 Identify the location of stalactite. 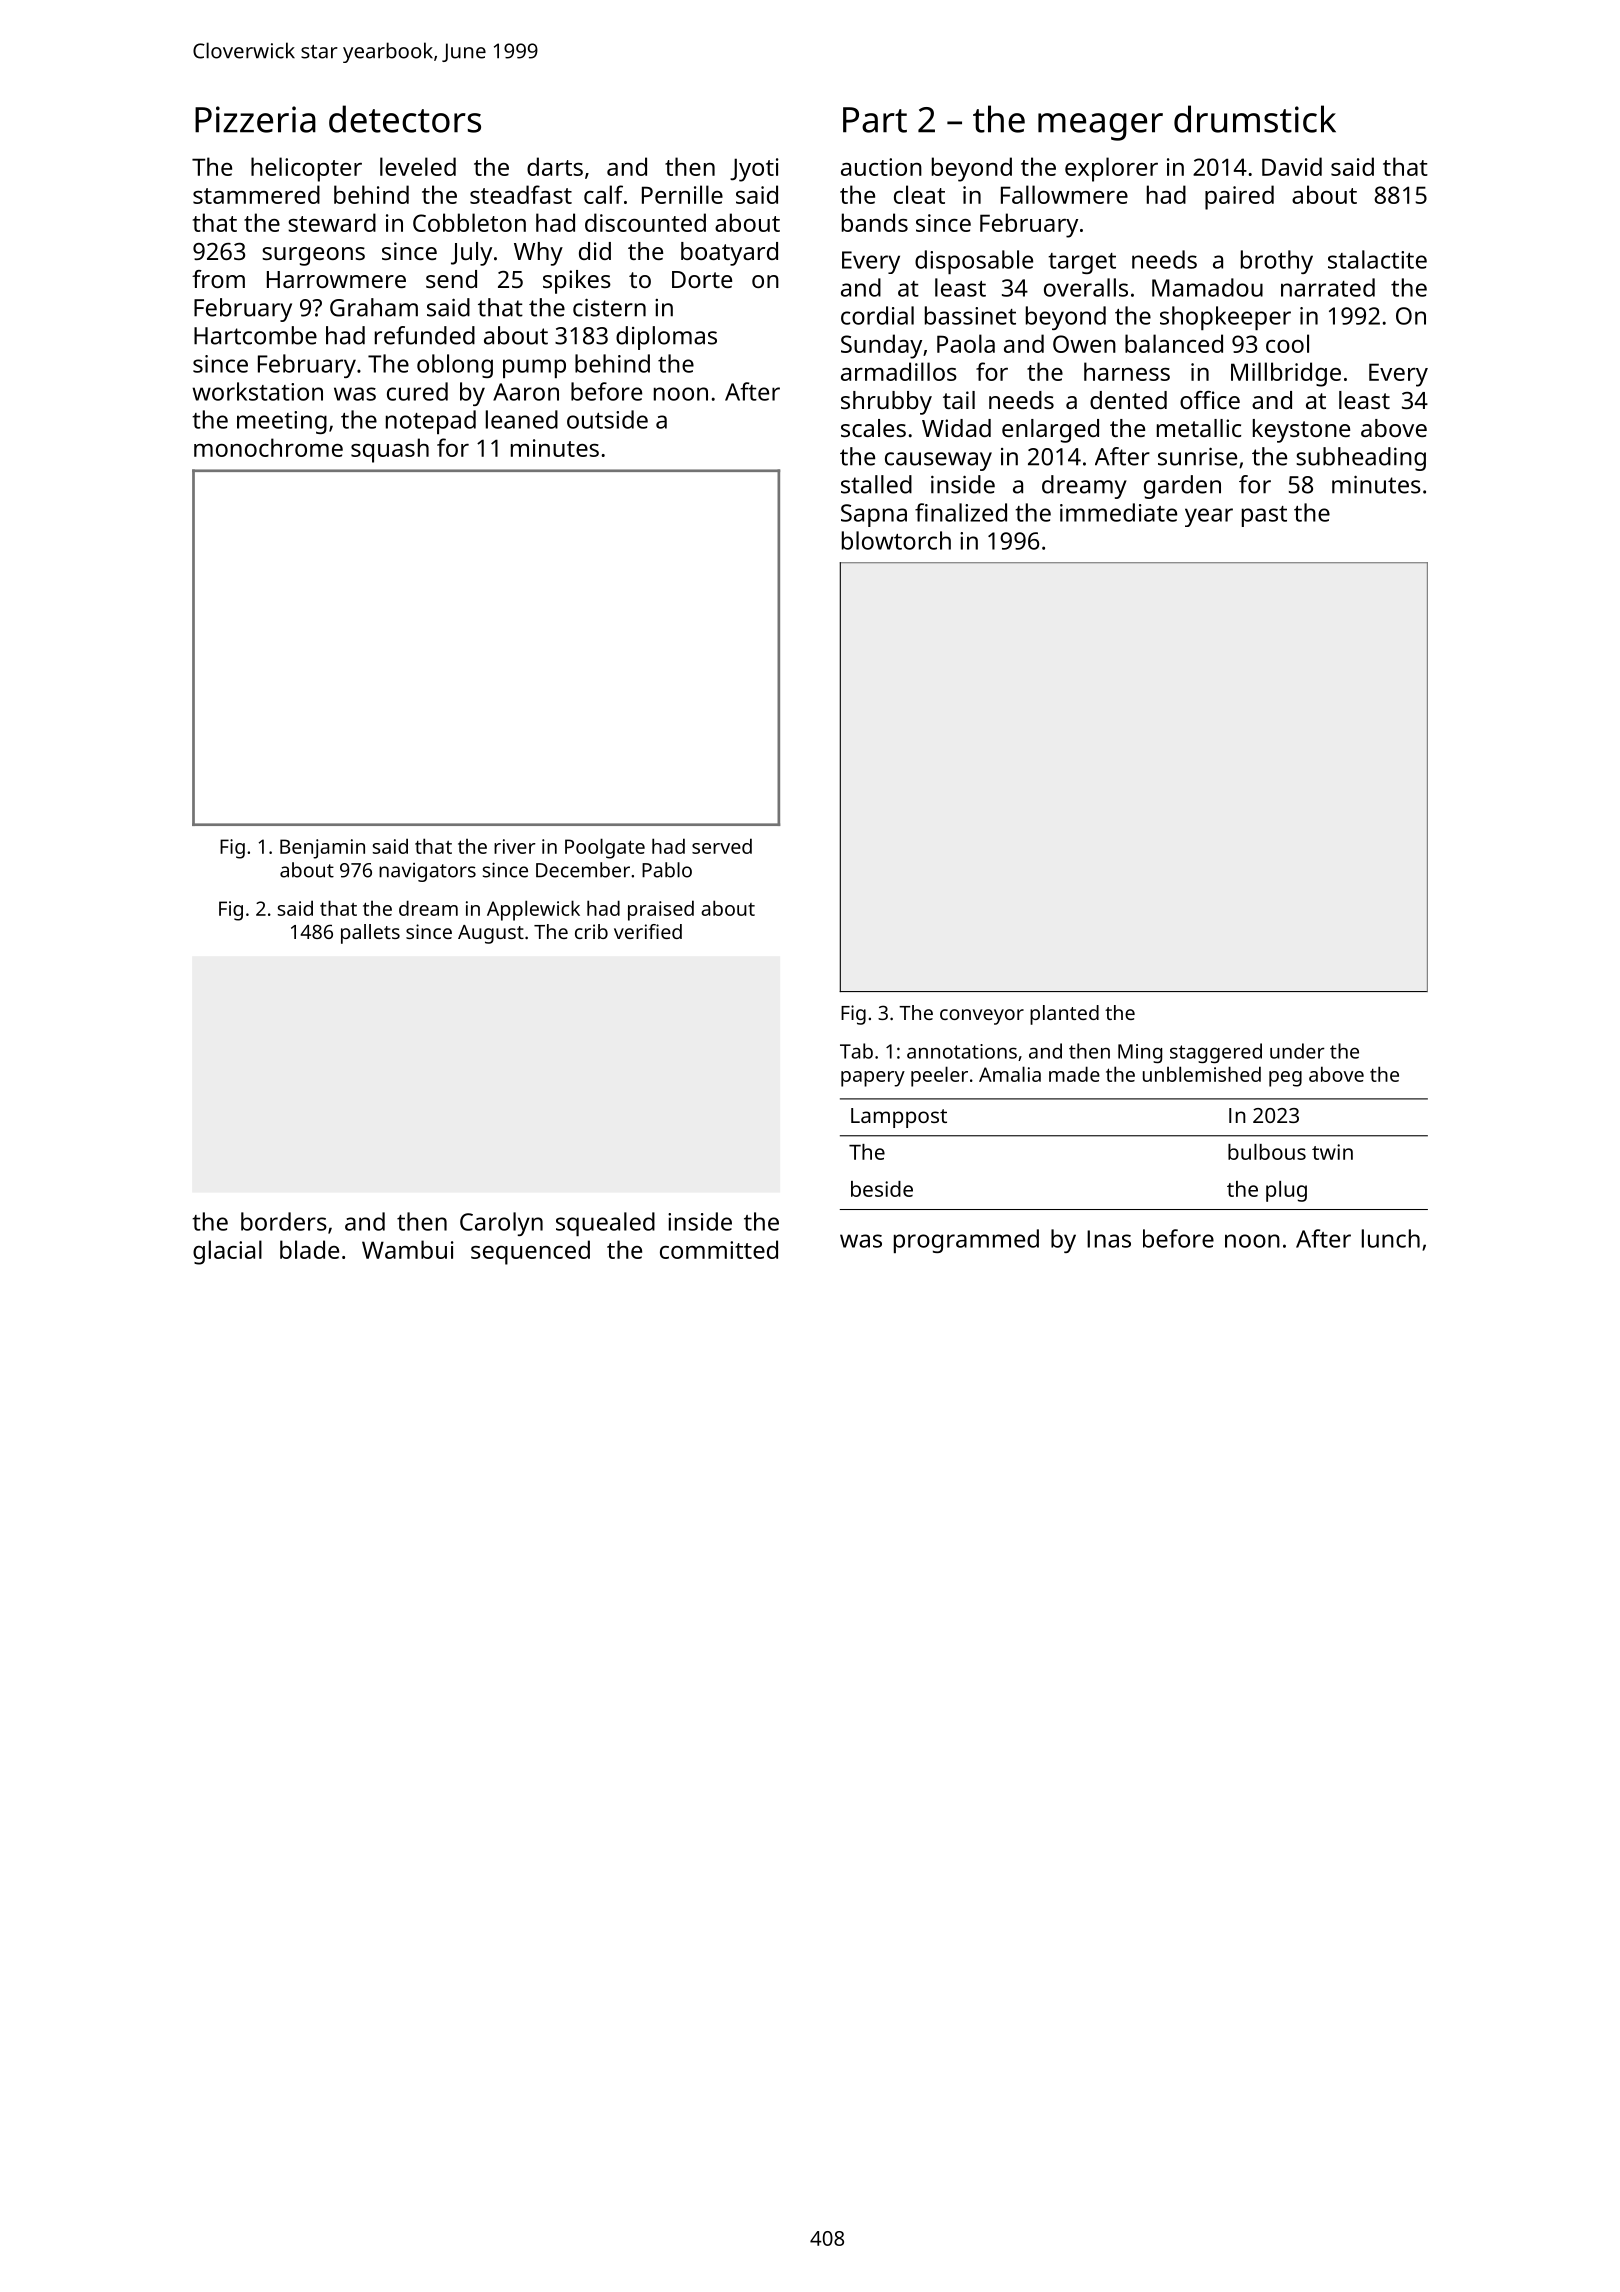
(1377, 259).
